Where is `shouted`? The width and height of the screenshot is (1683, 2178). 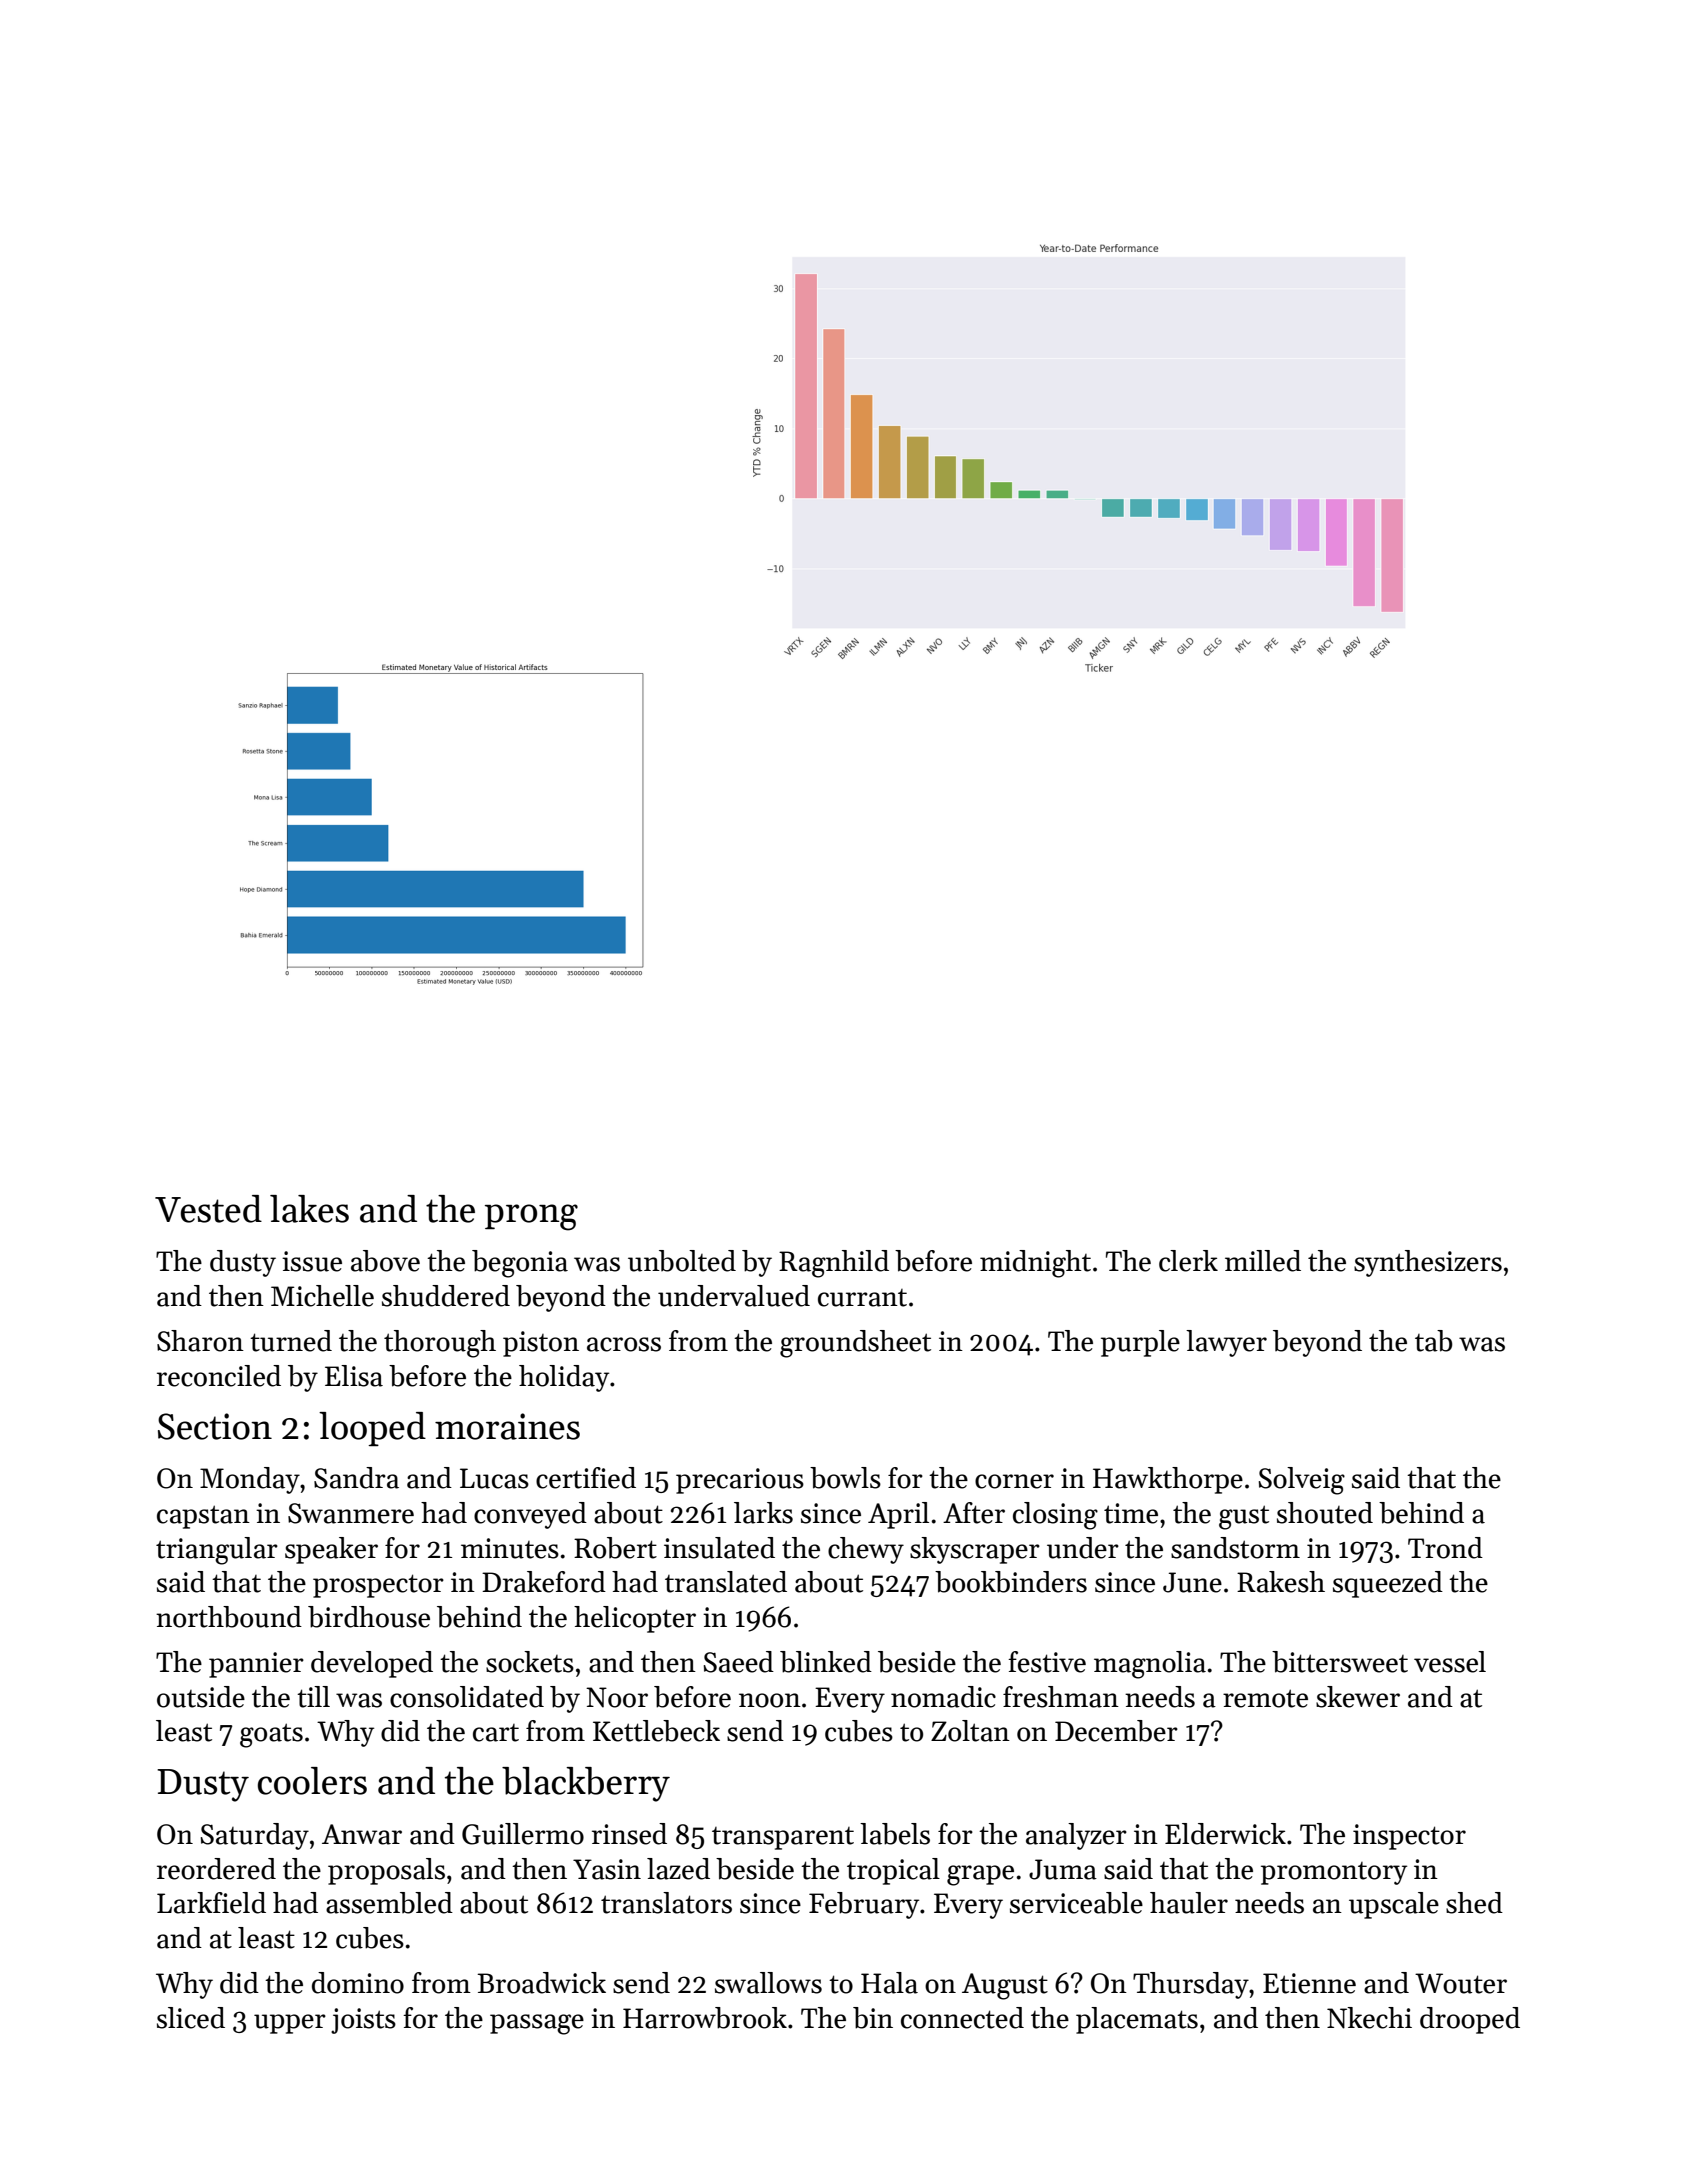 shouted is located at coordinates (1325, 1513).
